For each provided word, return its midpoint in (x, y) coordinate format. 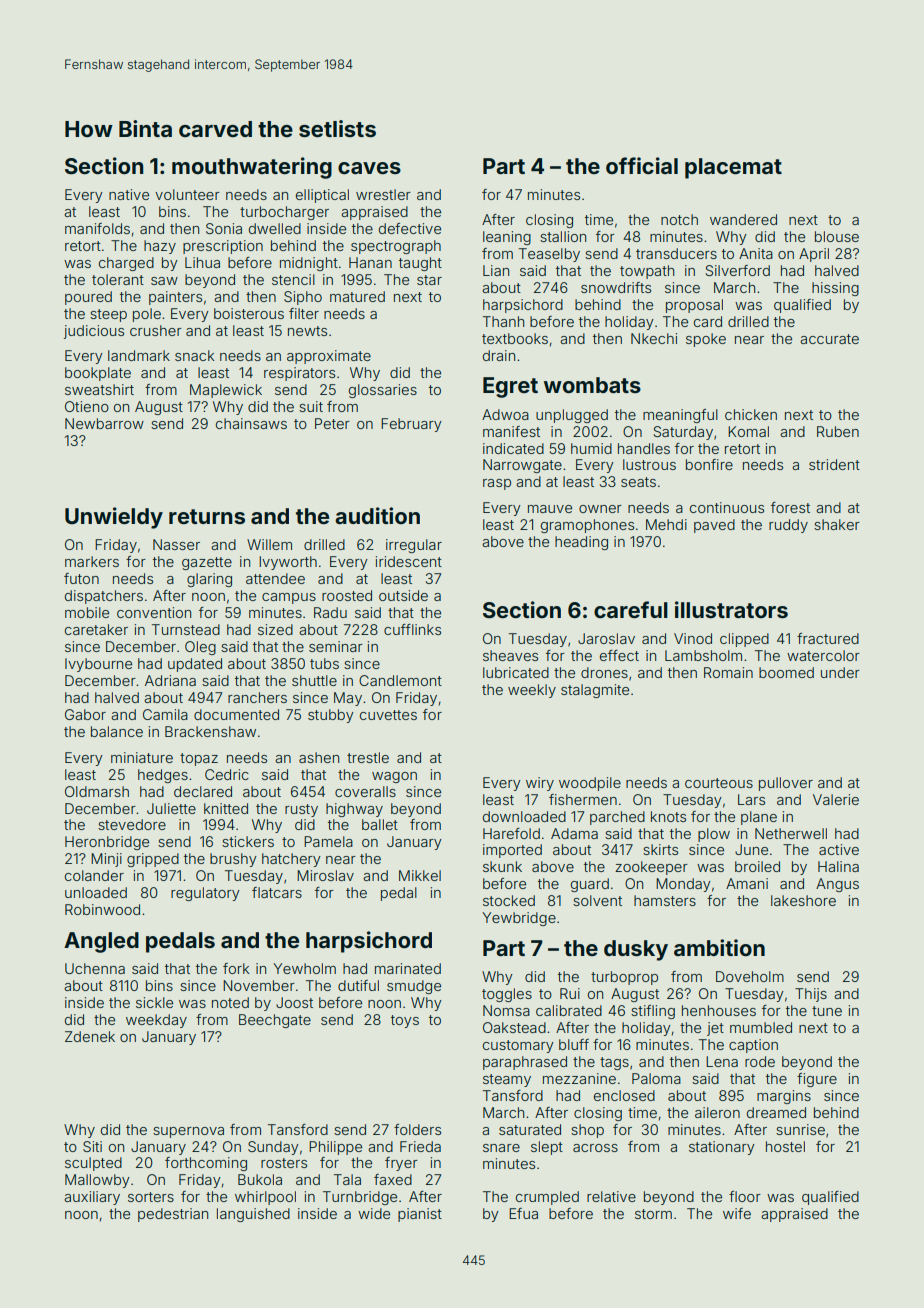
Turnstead (186, 629)
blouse (837, 236)
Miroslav (325, 875)
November (259, 985)
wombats (592, 385)
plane (759, 818)
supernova (188, 1132)
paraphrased (525, 1063)
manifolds (97, 228)
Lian (496, 270)
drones (604, 672)
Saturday (683, 433)
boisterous (249, 313)
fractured (828, 638)
